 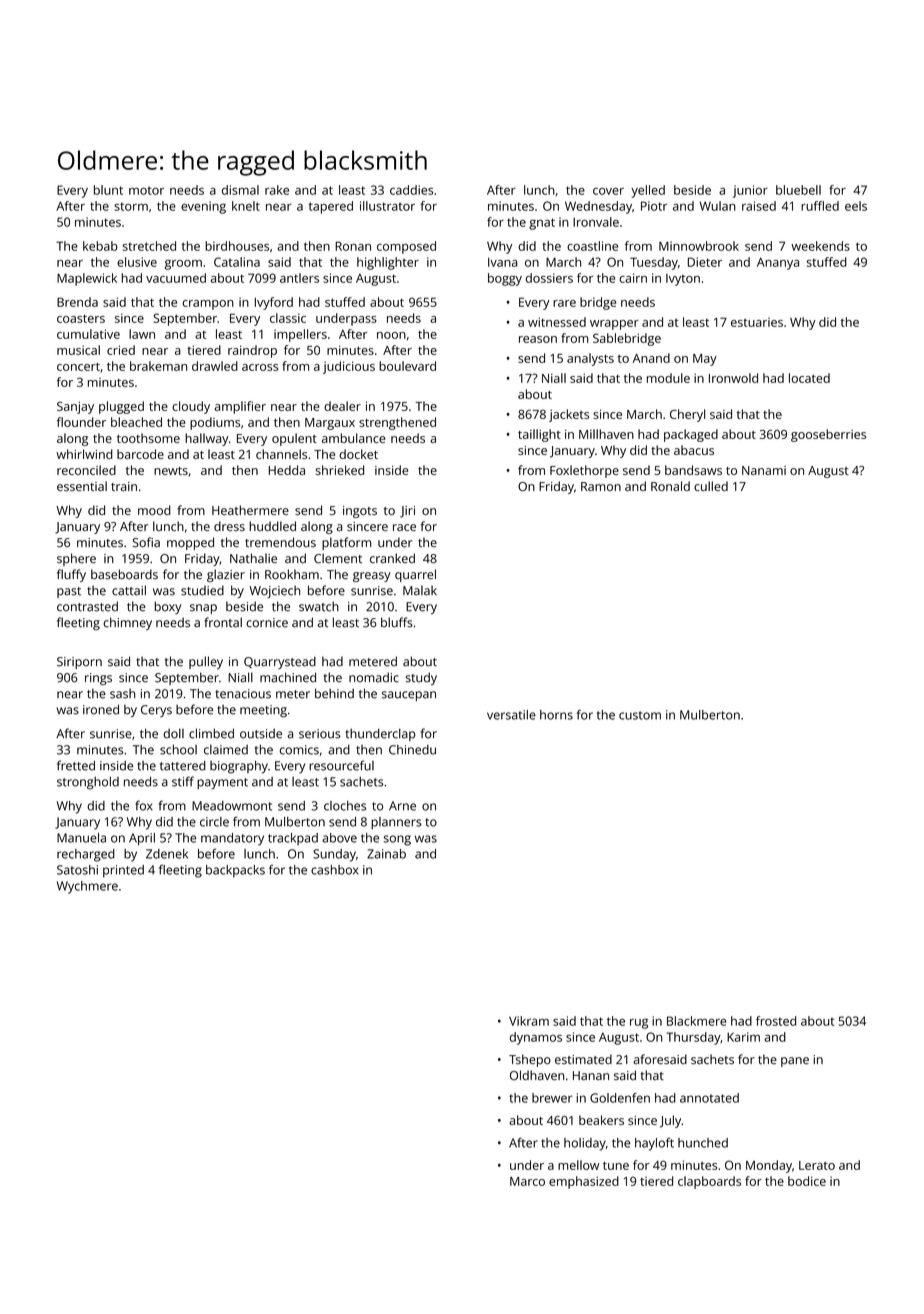 What do you see at coordinates (697, 1021) in the screenshot?
I see `Blackmere` at bounding box center [697, 1021].
